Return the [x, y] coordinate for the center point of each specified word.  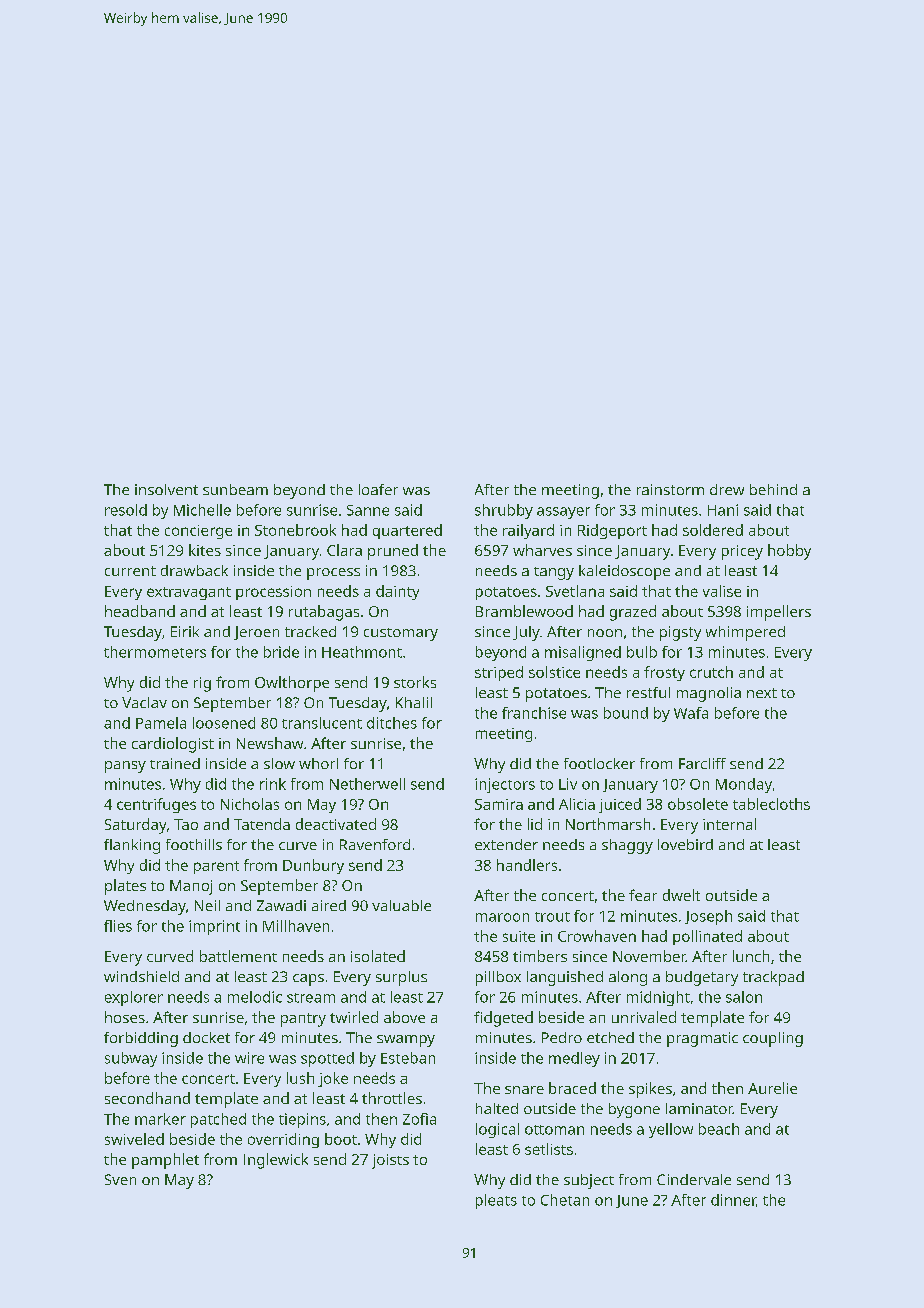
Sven [120, 1179]
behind [773, 489]
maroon [502, 917]
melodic [255, 997]
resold [126, 510]
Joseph [708, 917]
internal [729, 824]
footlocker [599, 763]
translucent [322, 723]
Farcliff [702, 763]
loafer [378, 489]
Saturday [135, 826]
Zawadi [281, 905]
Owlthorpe [292, 684]
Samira [499, 804]
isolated [378, 956]
